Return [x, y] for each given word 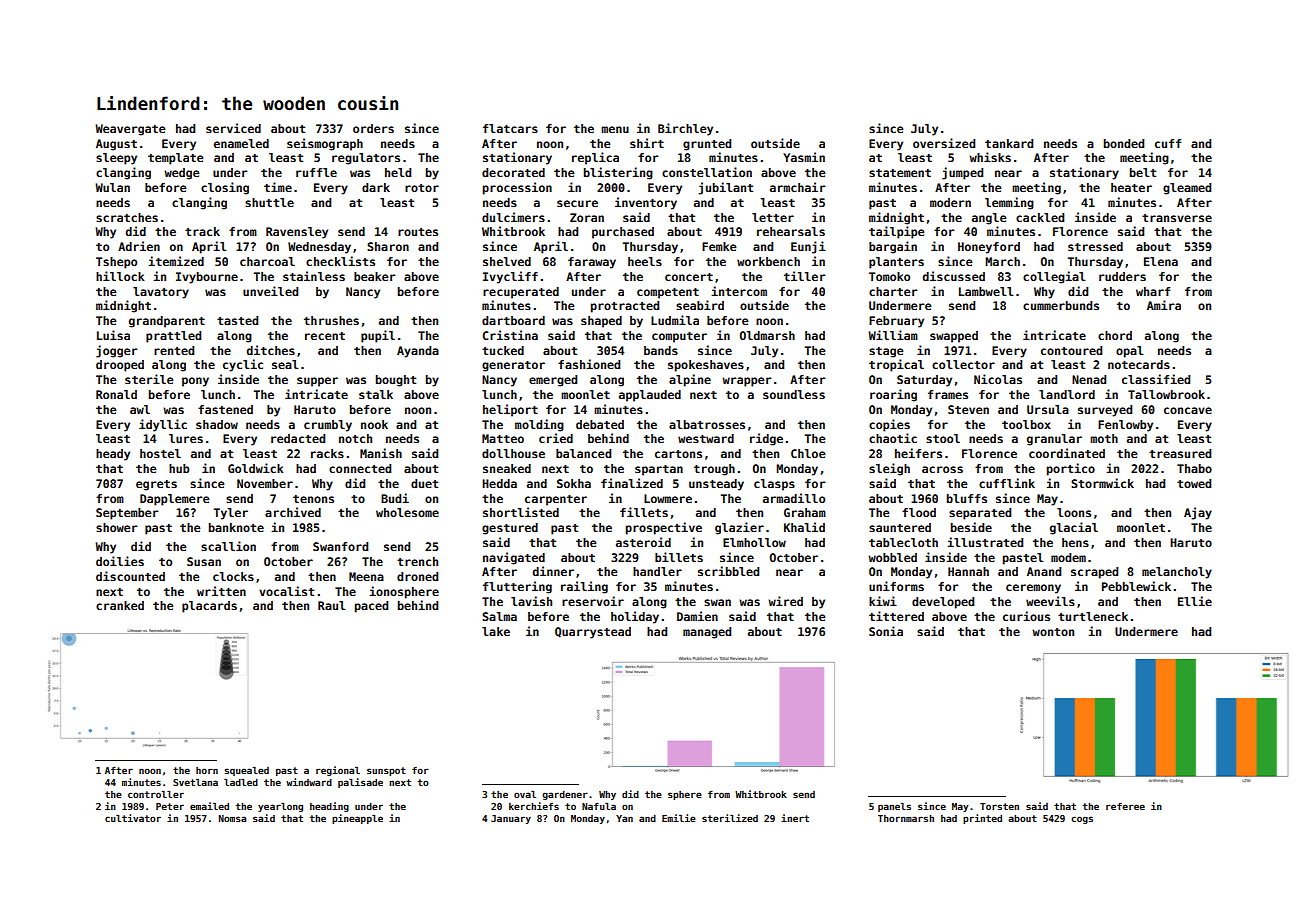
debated [600, 424]
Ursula [1048, 409]
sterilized [730, 818]
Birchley [685, 129]
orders [373, 128]
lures [186, 438]
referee [1125, 806]
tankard [1009, 143]
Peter [170, 806]
